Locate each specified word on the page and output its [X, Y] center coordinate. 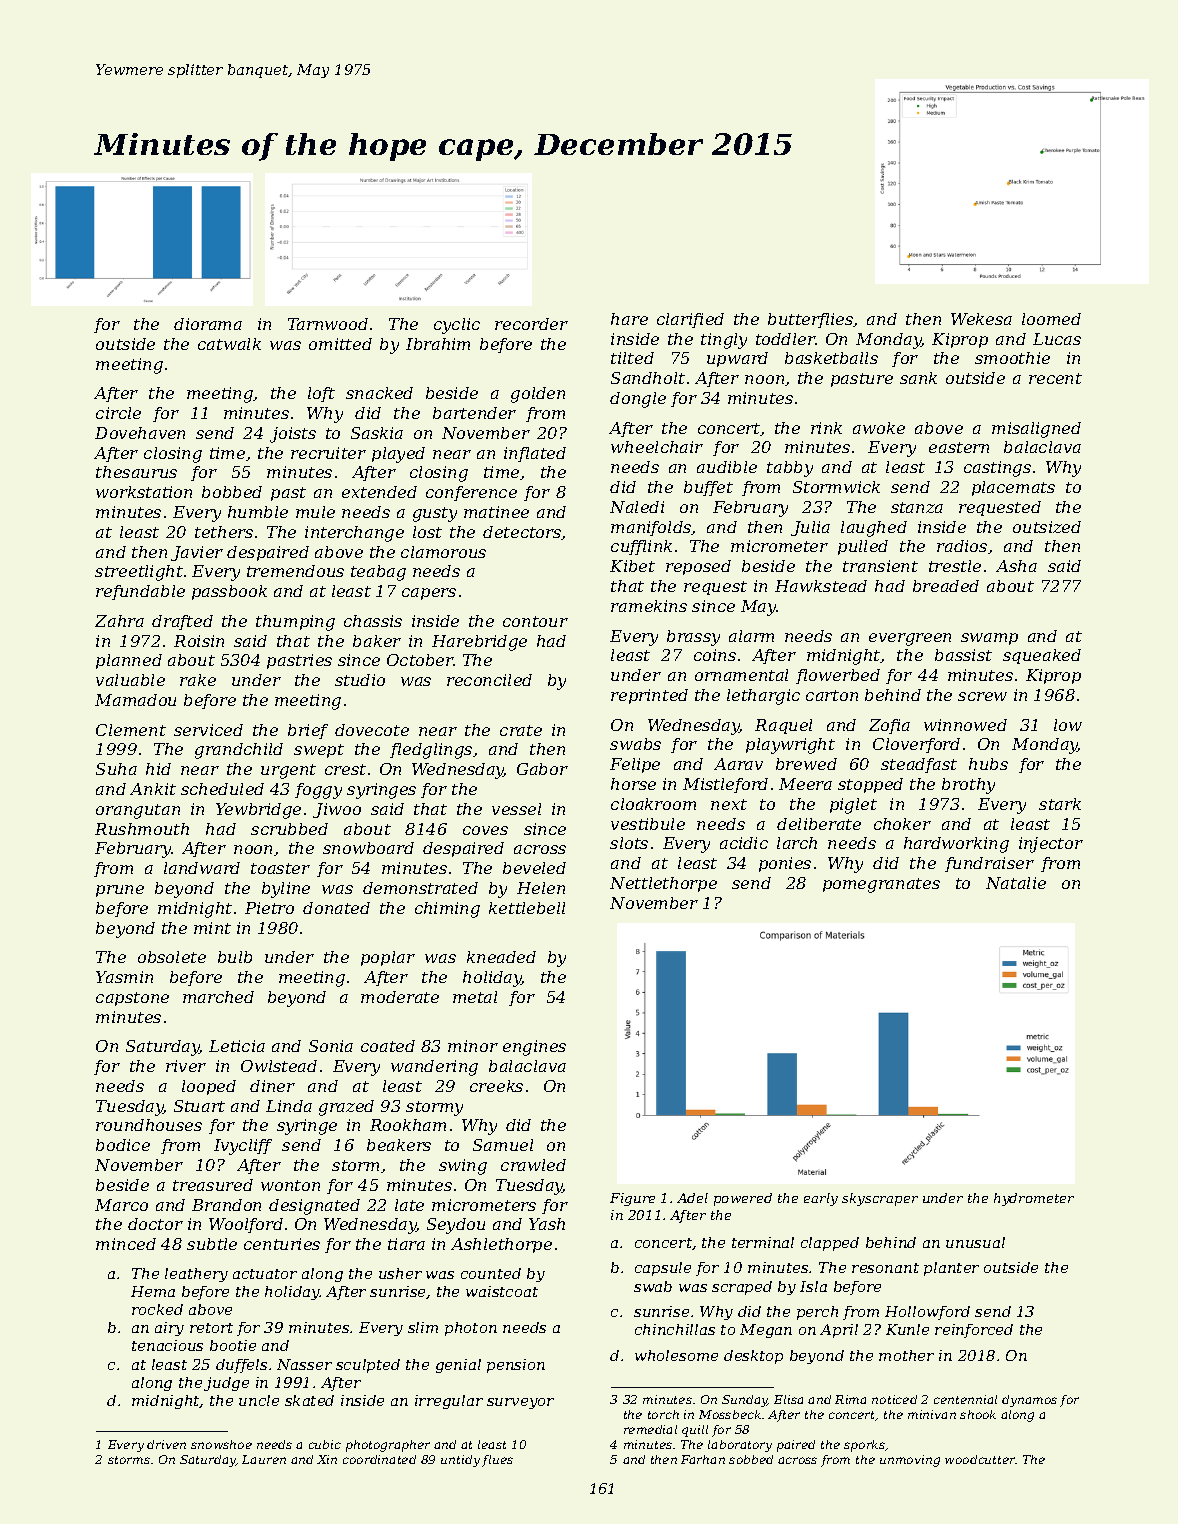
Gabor [542, 769]
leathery [196, 1275]
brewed [806, 764]
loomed [1051, 319]
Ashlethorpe [501, 1245]
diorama [208, 324]
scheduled [222, 789]
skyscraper [880, 1199]
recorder [531, 324]
